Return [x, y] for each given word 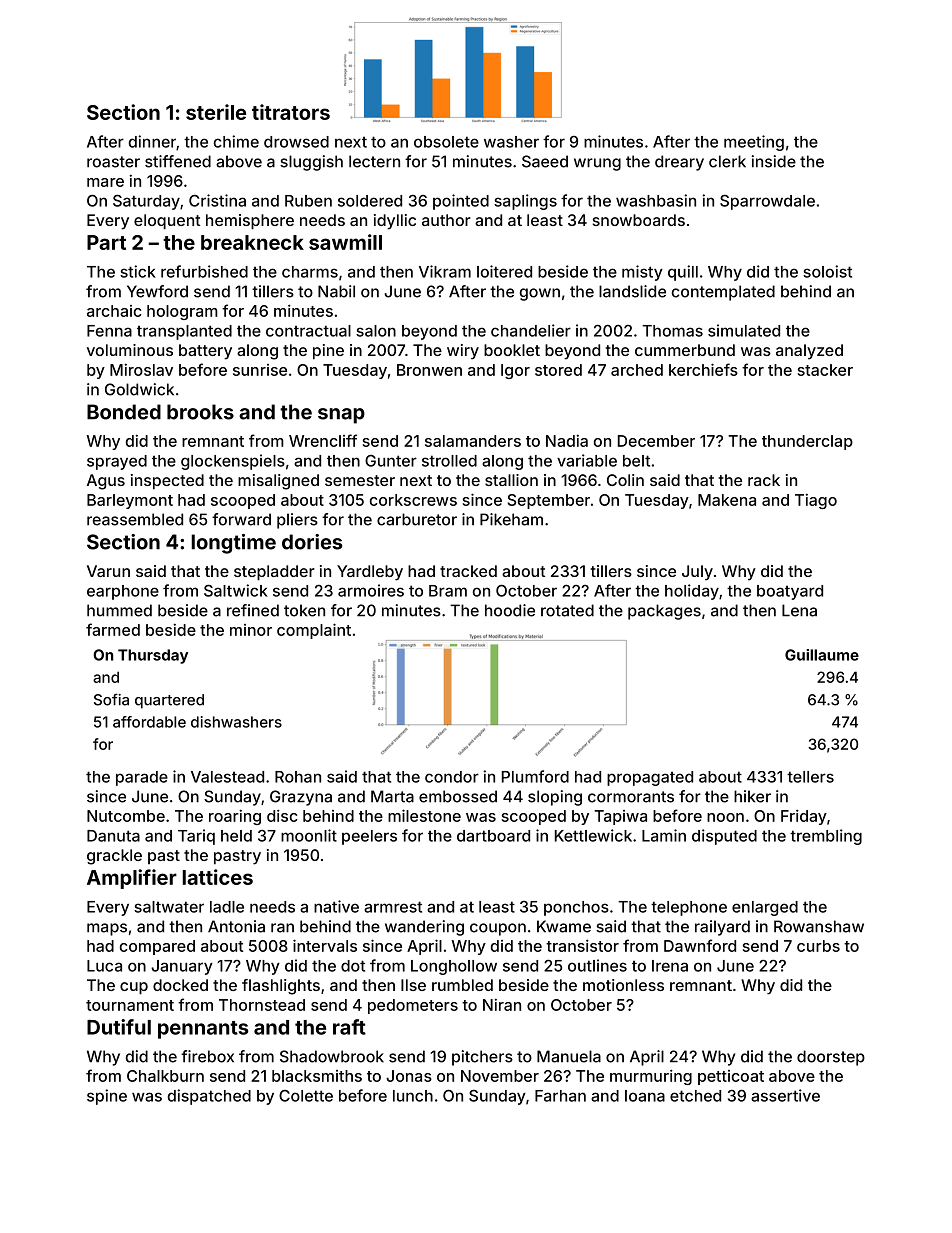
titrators [291, 112]
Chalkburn [165, 1076]
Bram [448, 591]
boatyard [790, 592]
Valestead [227, 777]
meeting [754, 143]
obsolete [446, 142]
